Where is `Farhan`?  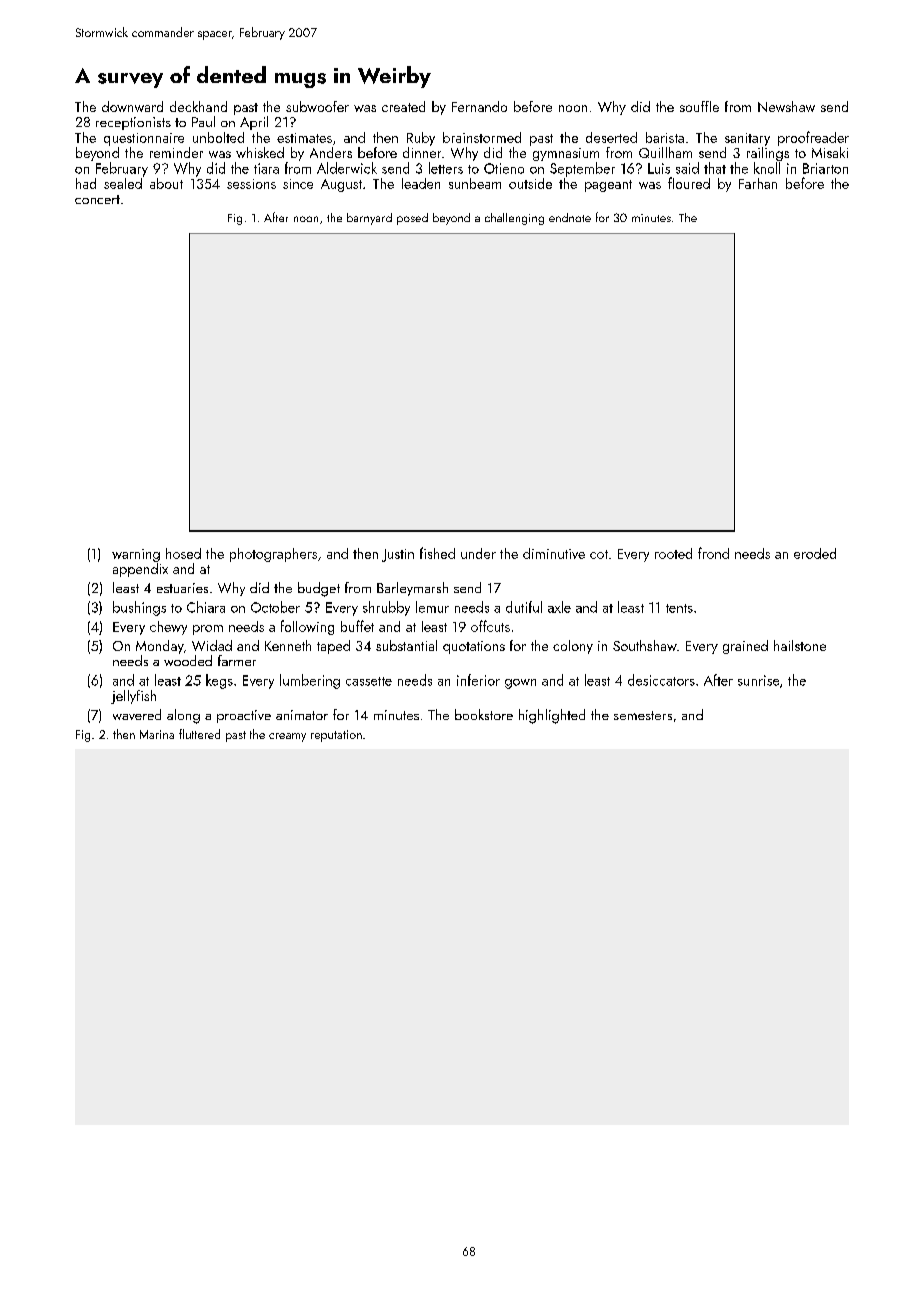 Farhan is located at coordinates (758, 183).
